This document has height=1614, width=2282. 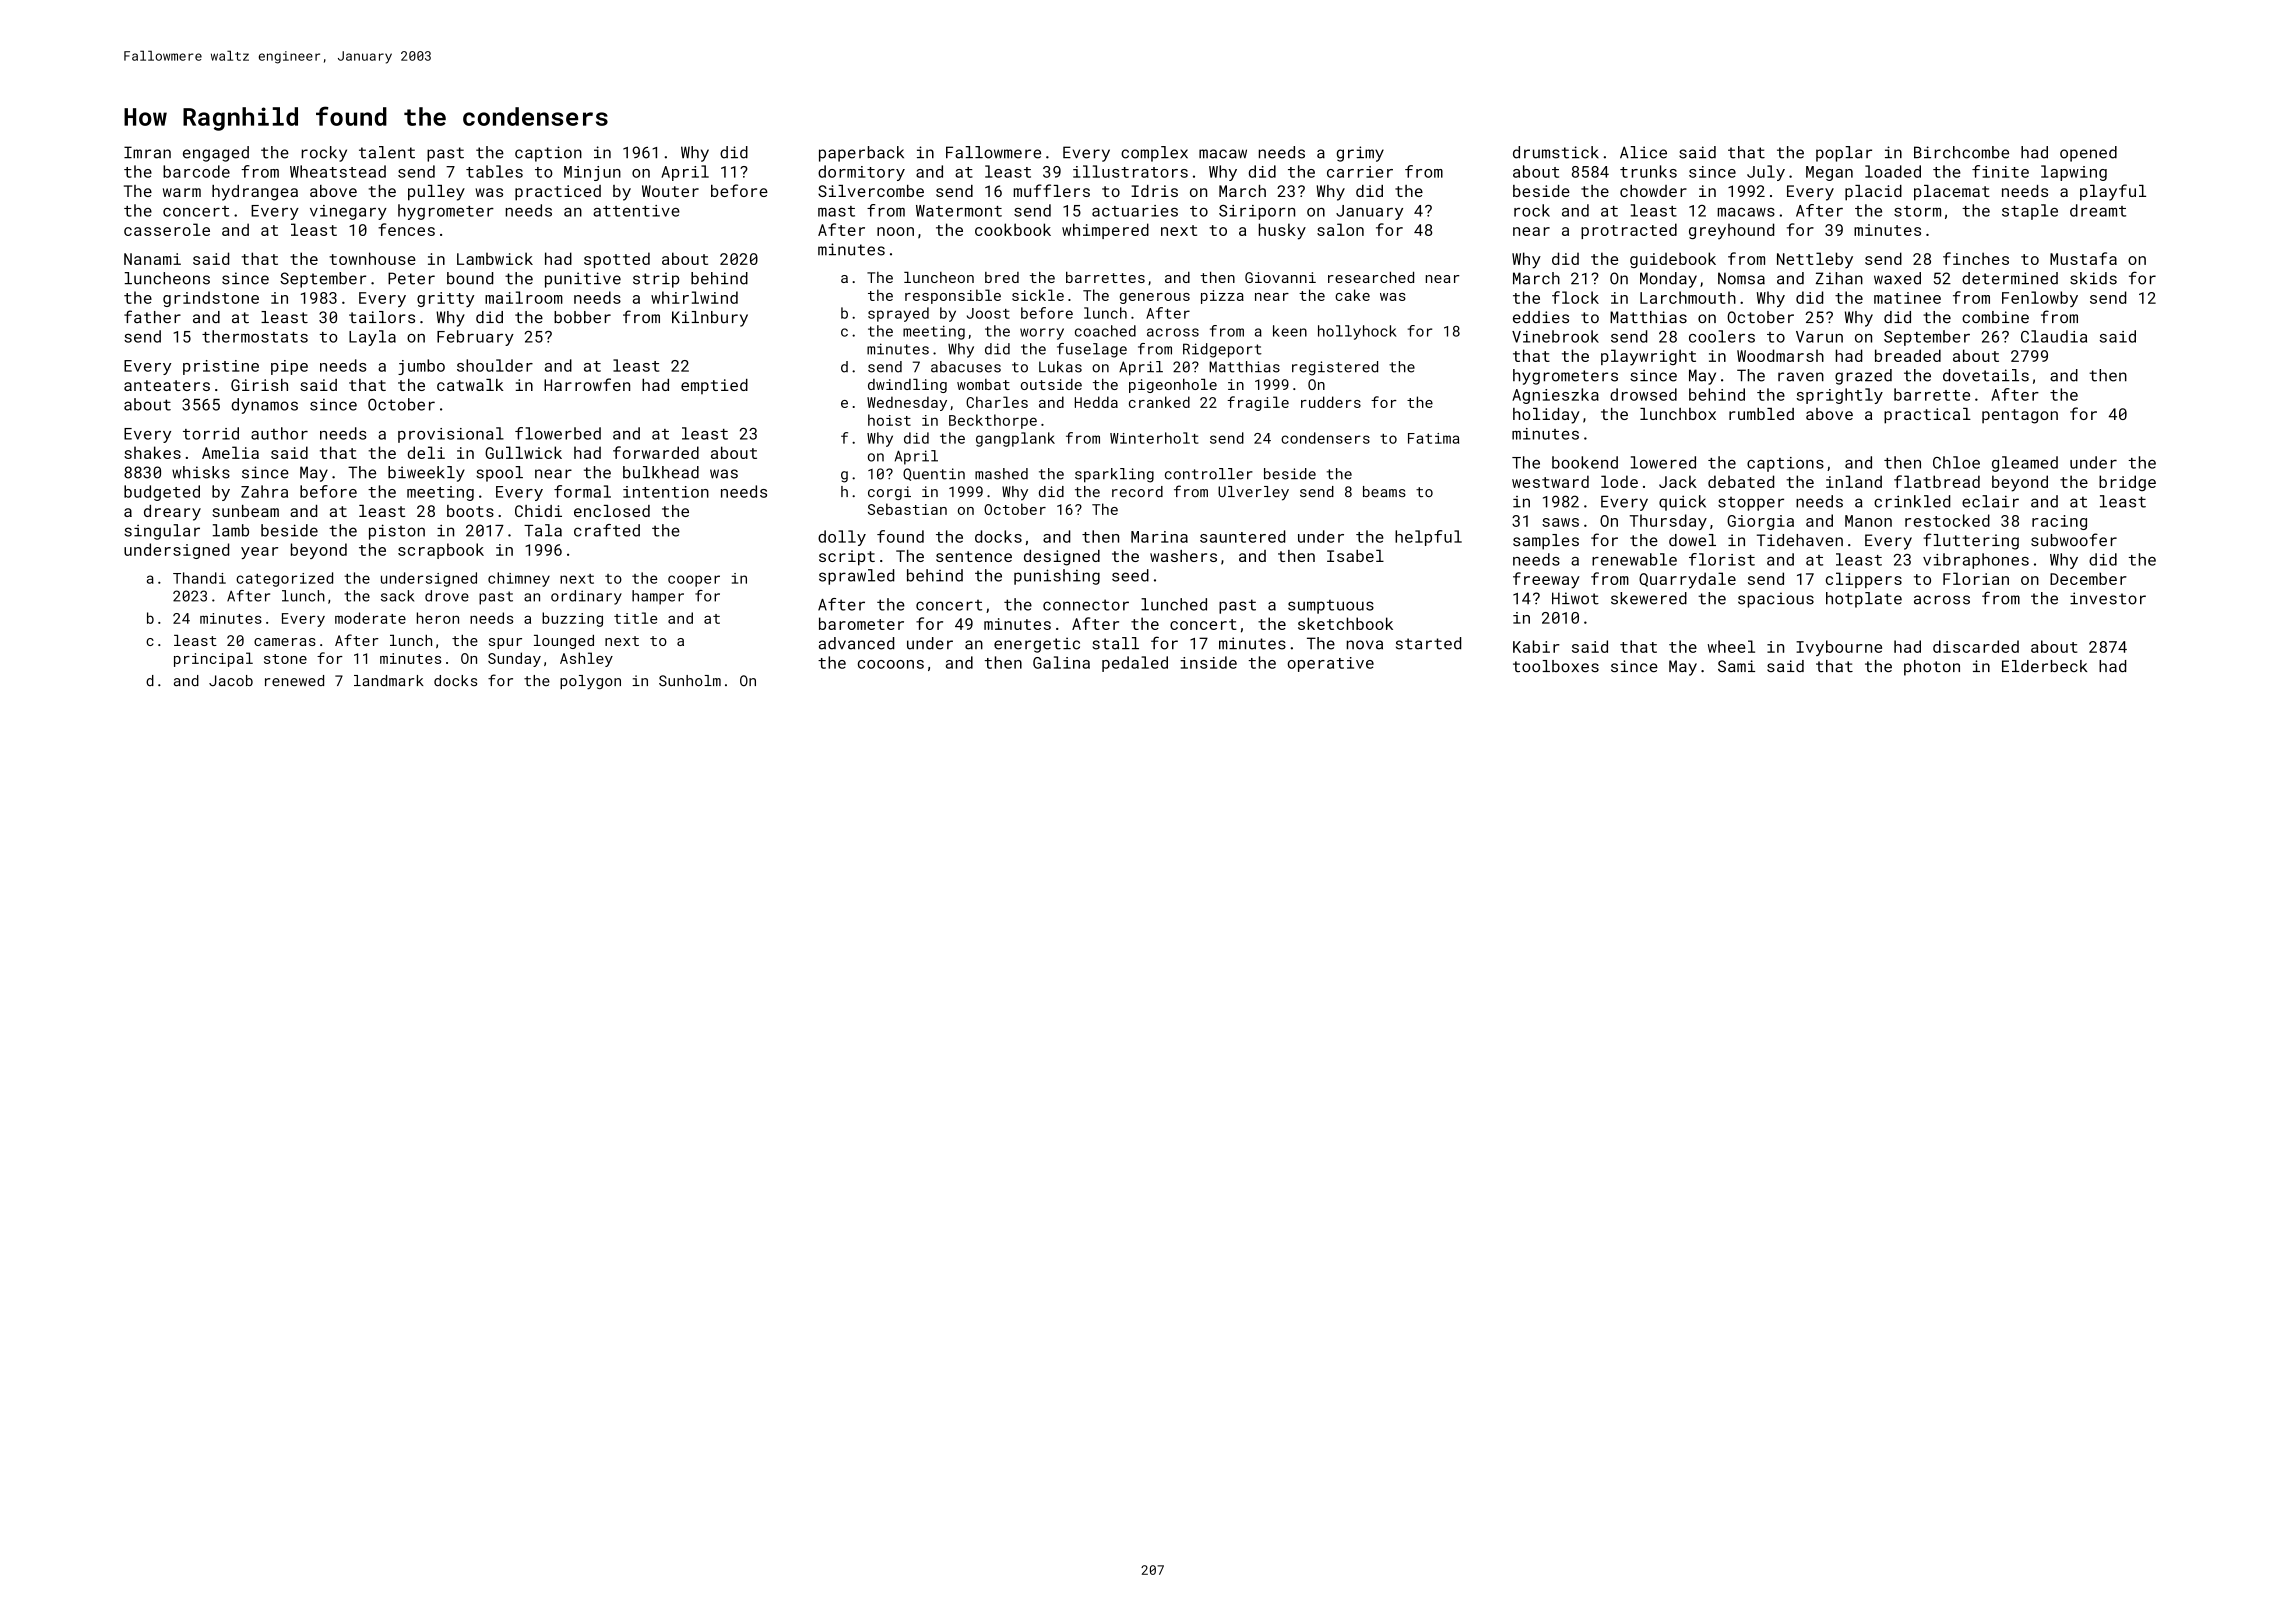 I want to click on Layla, so click(x=372, y=338).
